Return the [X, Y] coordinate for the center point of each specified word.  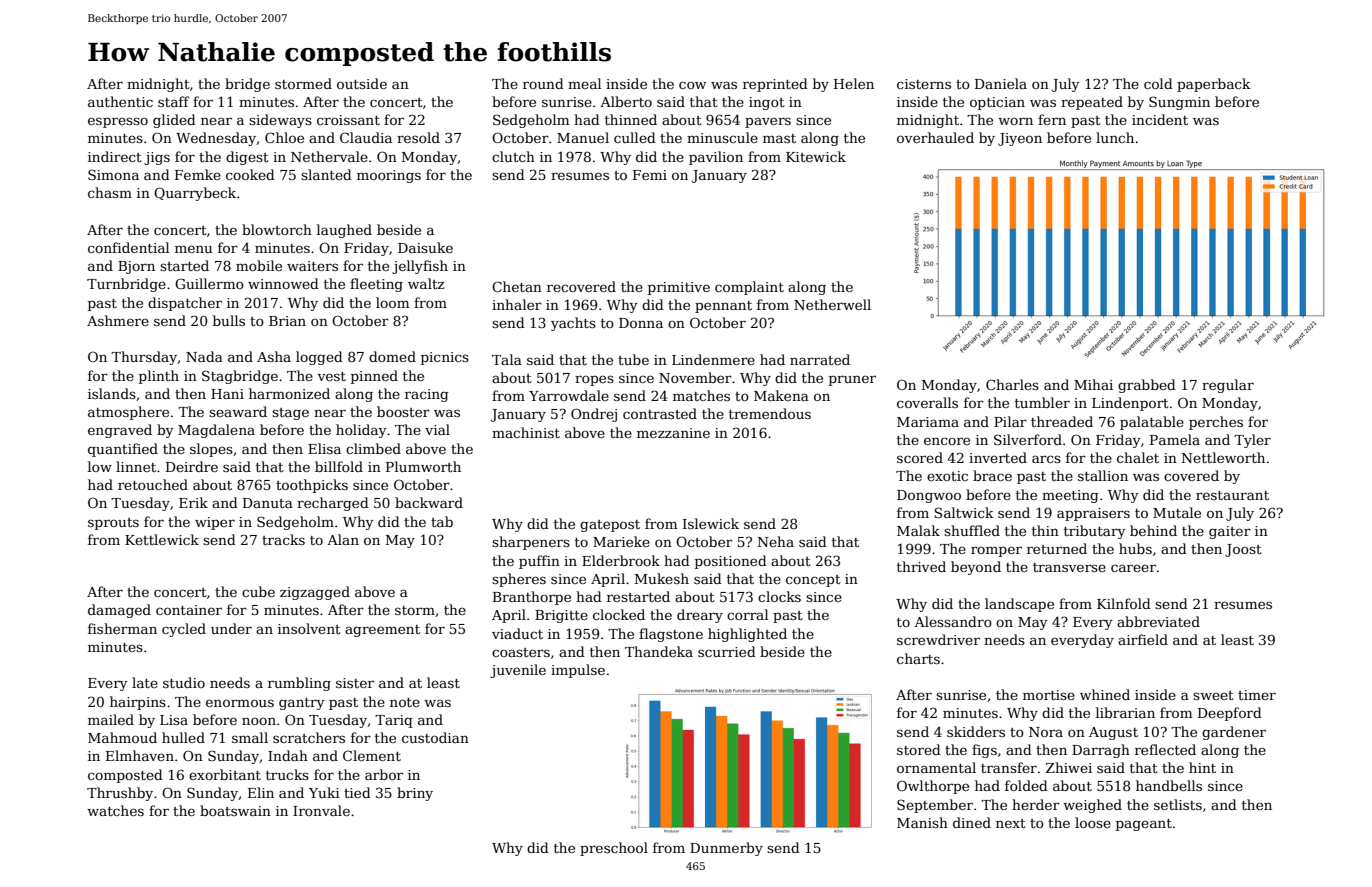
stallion [1103, 475]
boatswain [235, 810]
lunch [1115, 137]
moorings [389, 176]
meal [584, 83]
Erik [193, 502]
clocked [619, 614]
